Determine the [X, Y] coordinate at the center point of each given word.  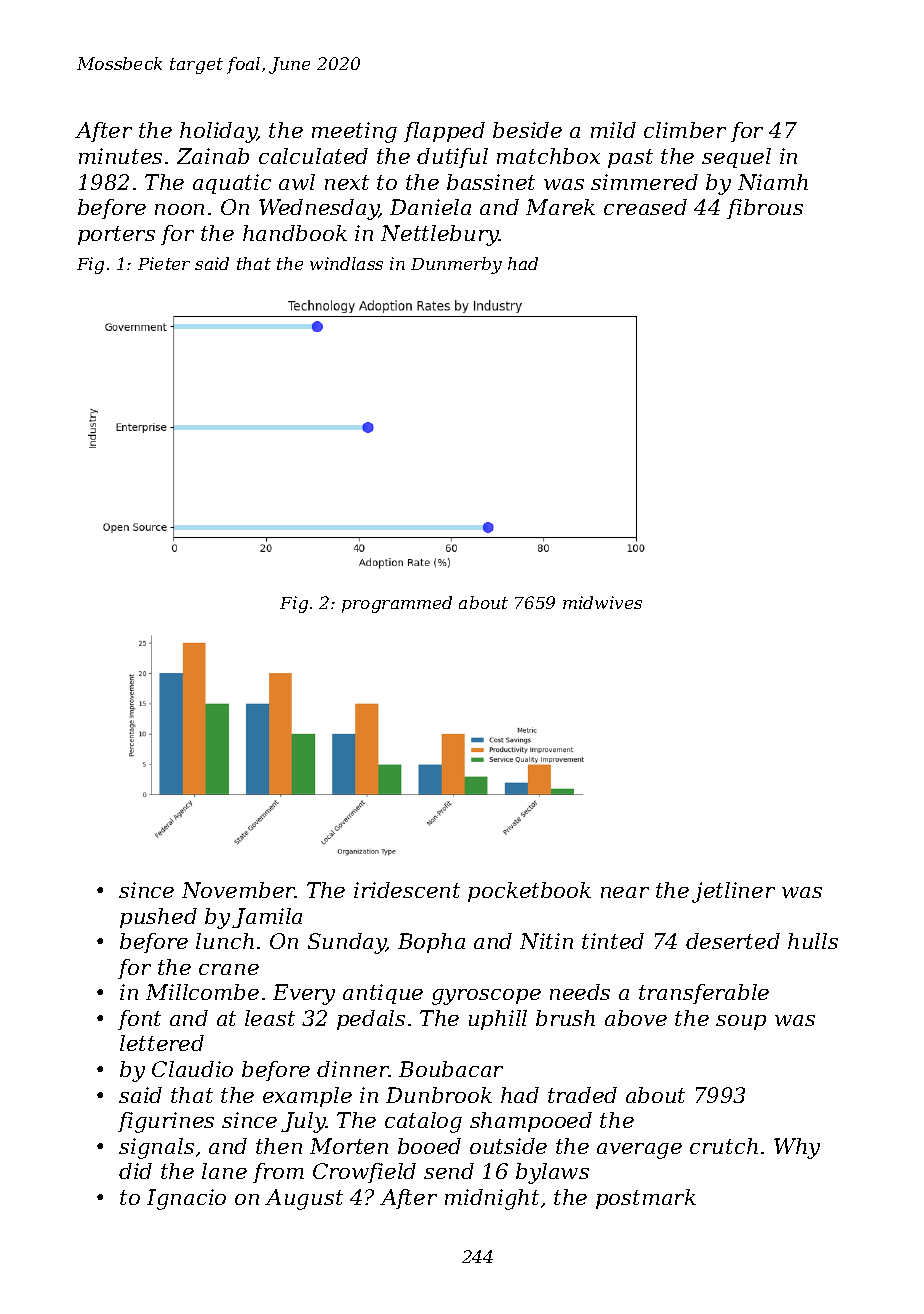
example [307, 1097]
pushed [158, 918]
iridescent [407, 890]
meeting [354, 132]
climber [685, 130]
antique [383, 994]
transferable [704, 994]
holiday [218, 132]
